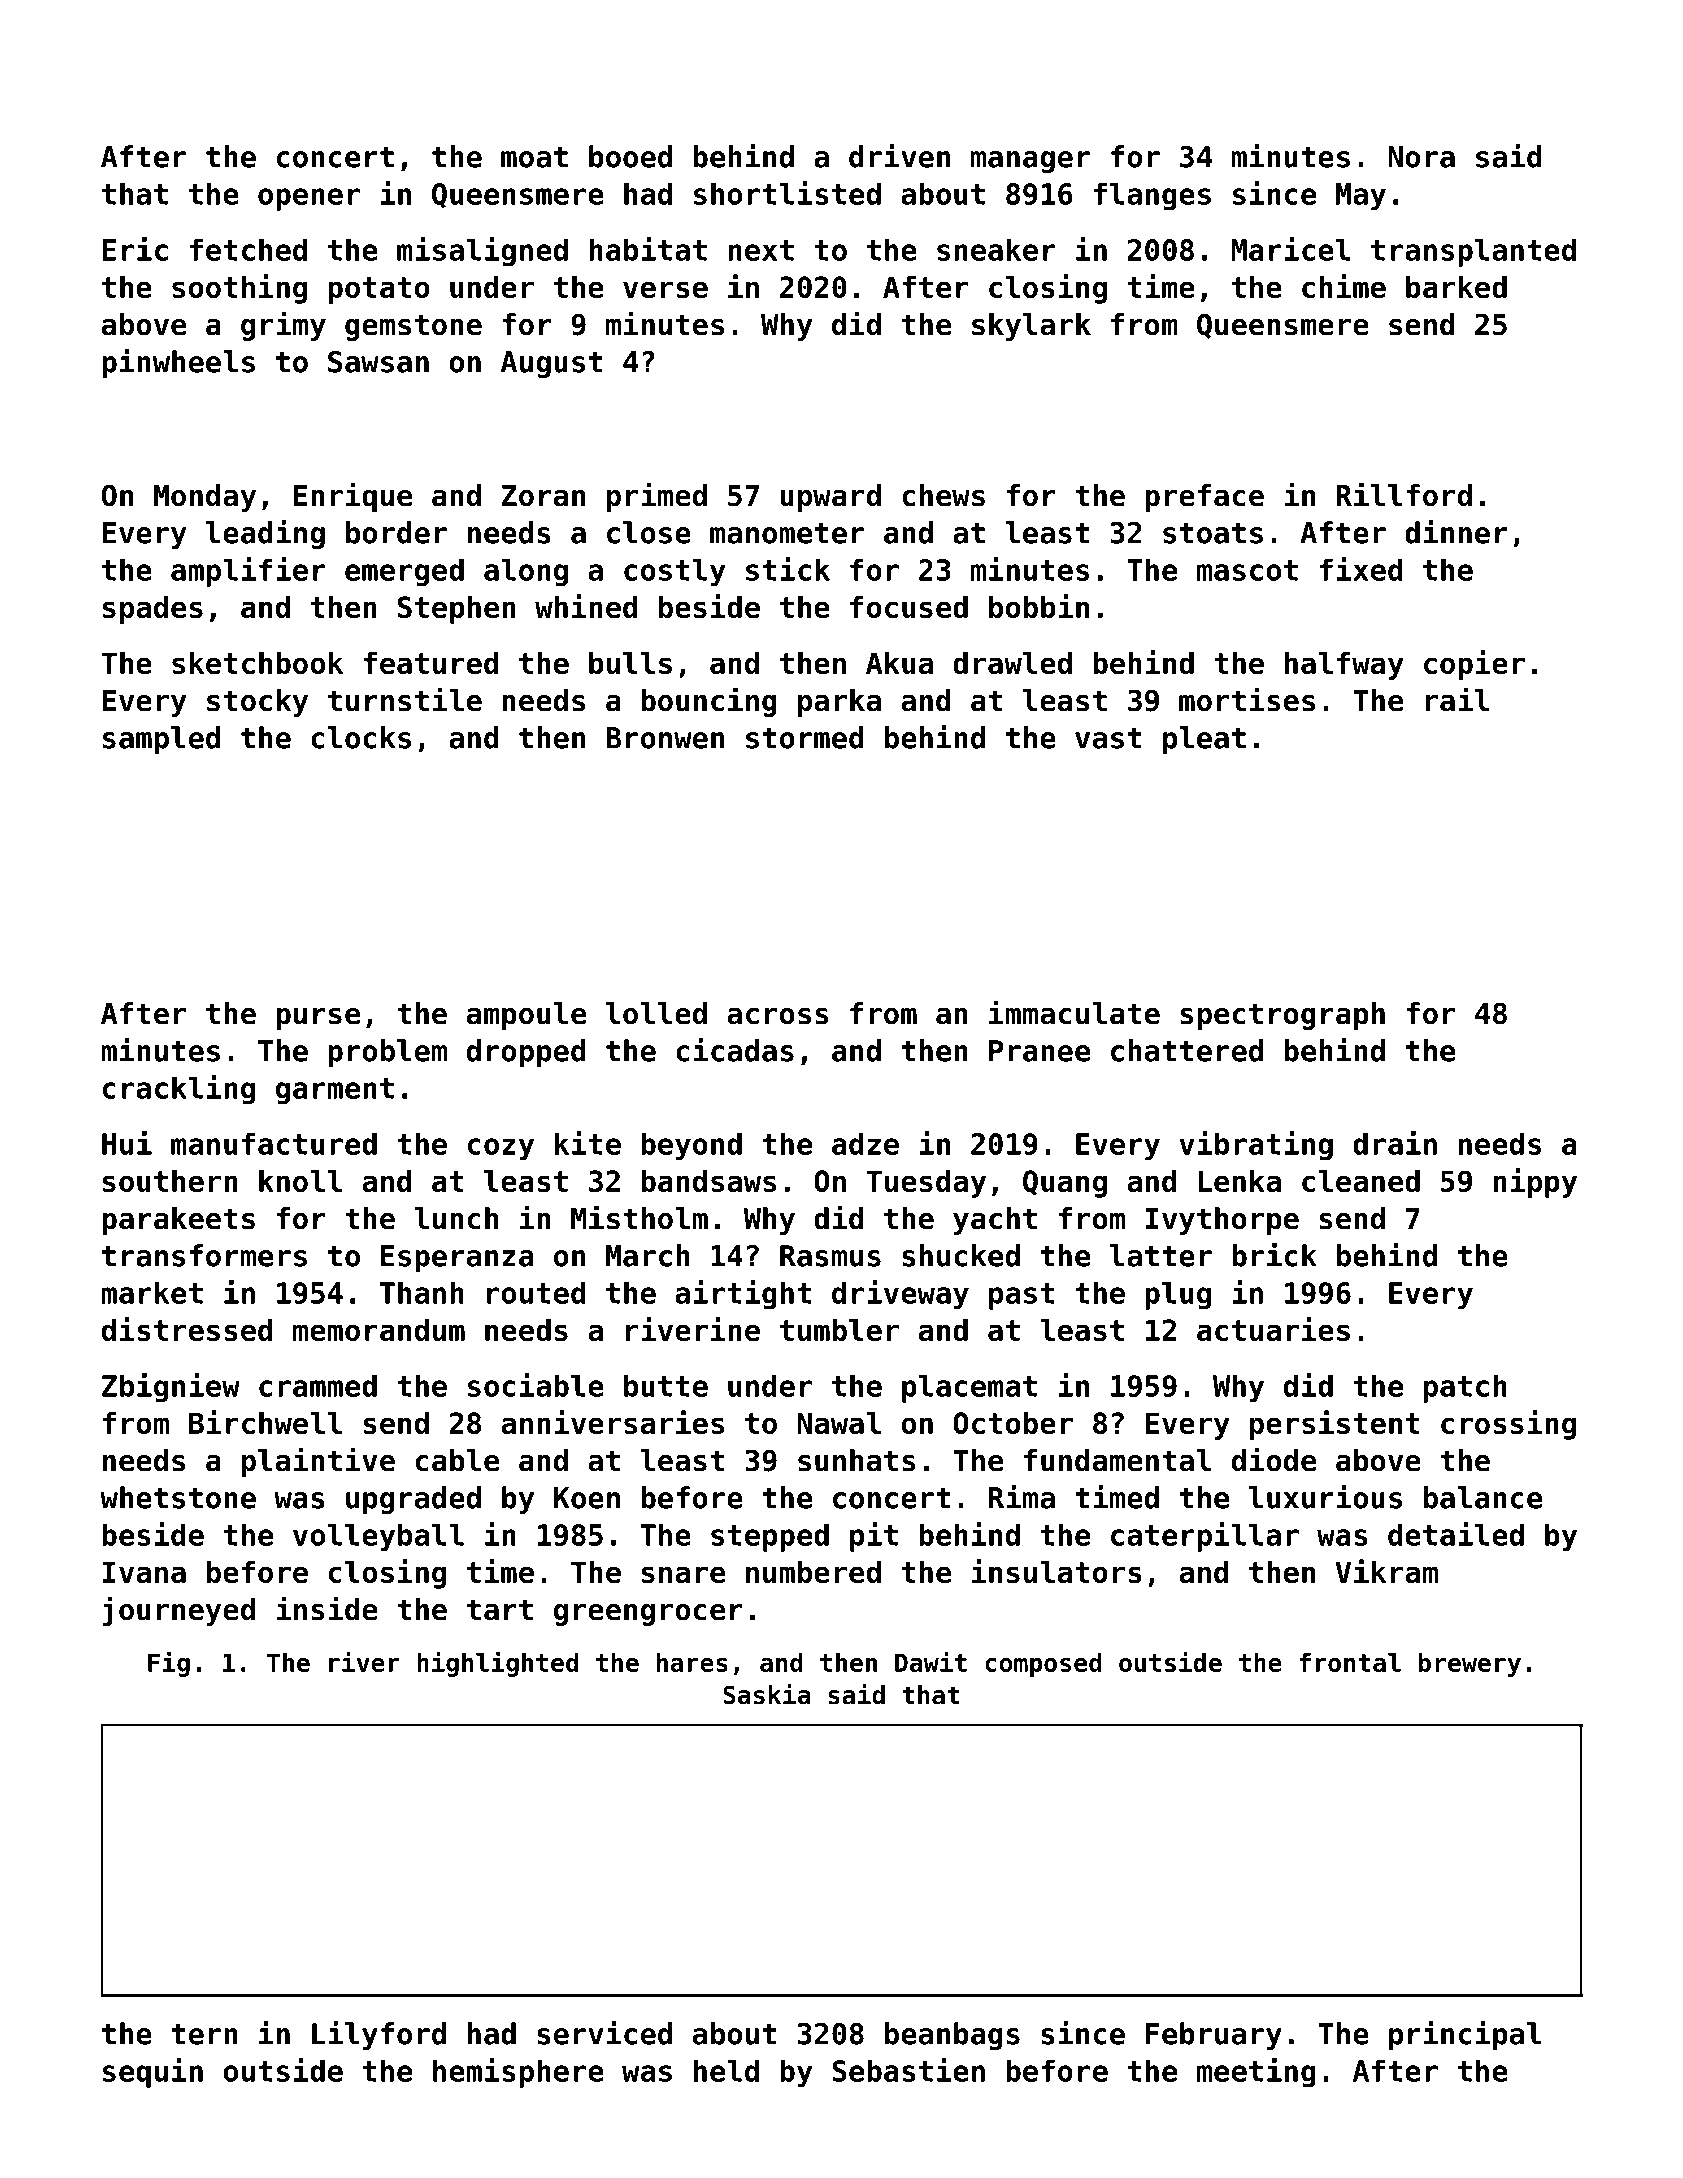 The height and width of the image is (2178, 1683). I want to click on hemisphere, so click(518, 2073).
